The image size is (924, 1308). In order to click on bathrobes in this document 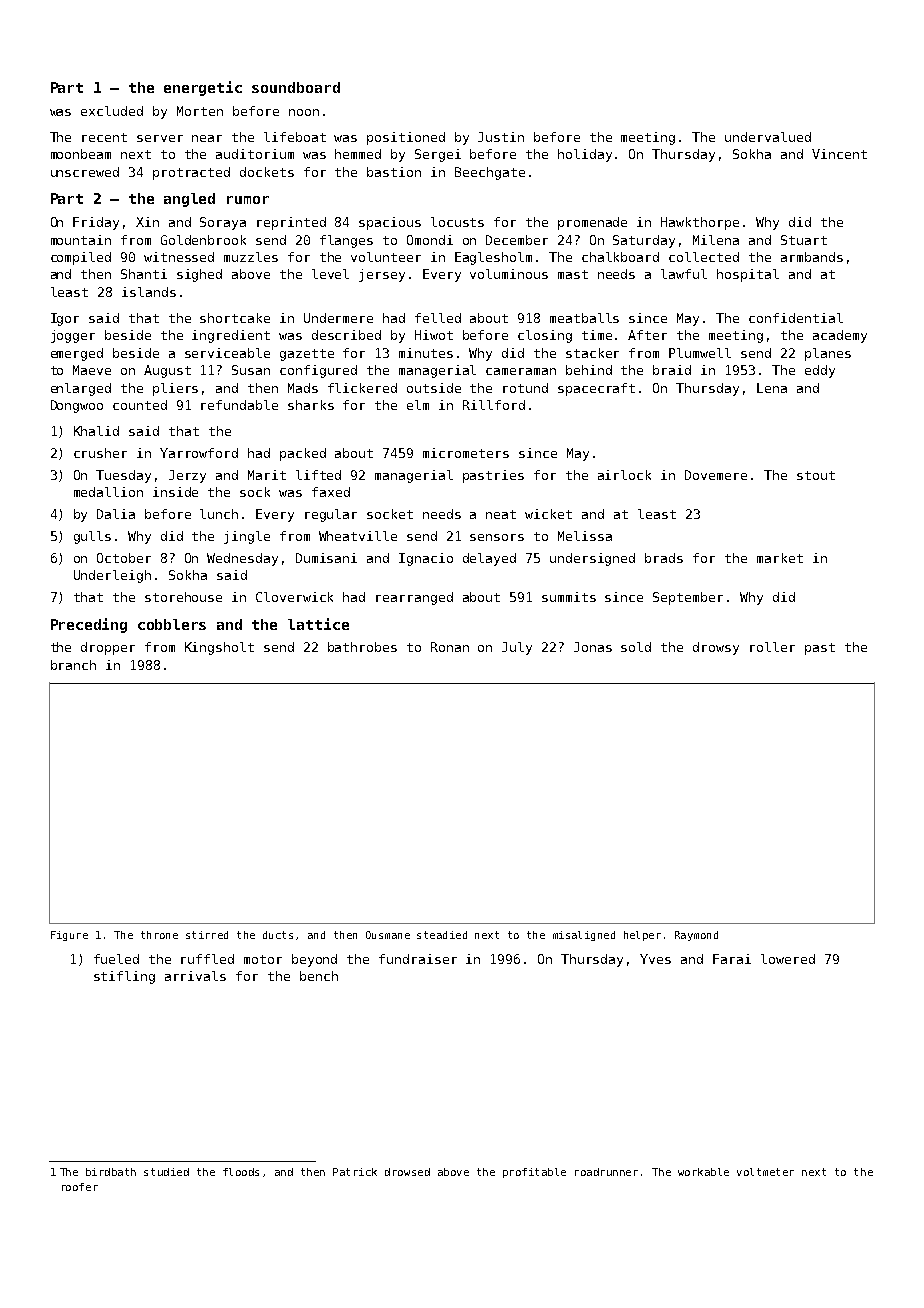, I will do `click(362, 647)`.
